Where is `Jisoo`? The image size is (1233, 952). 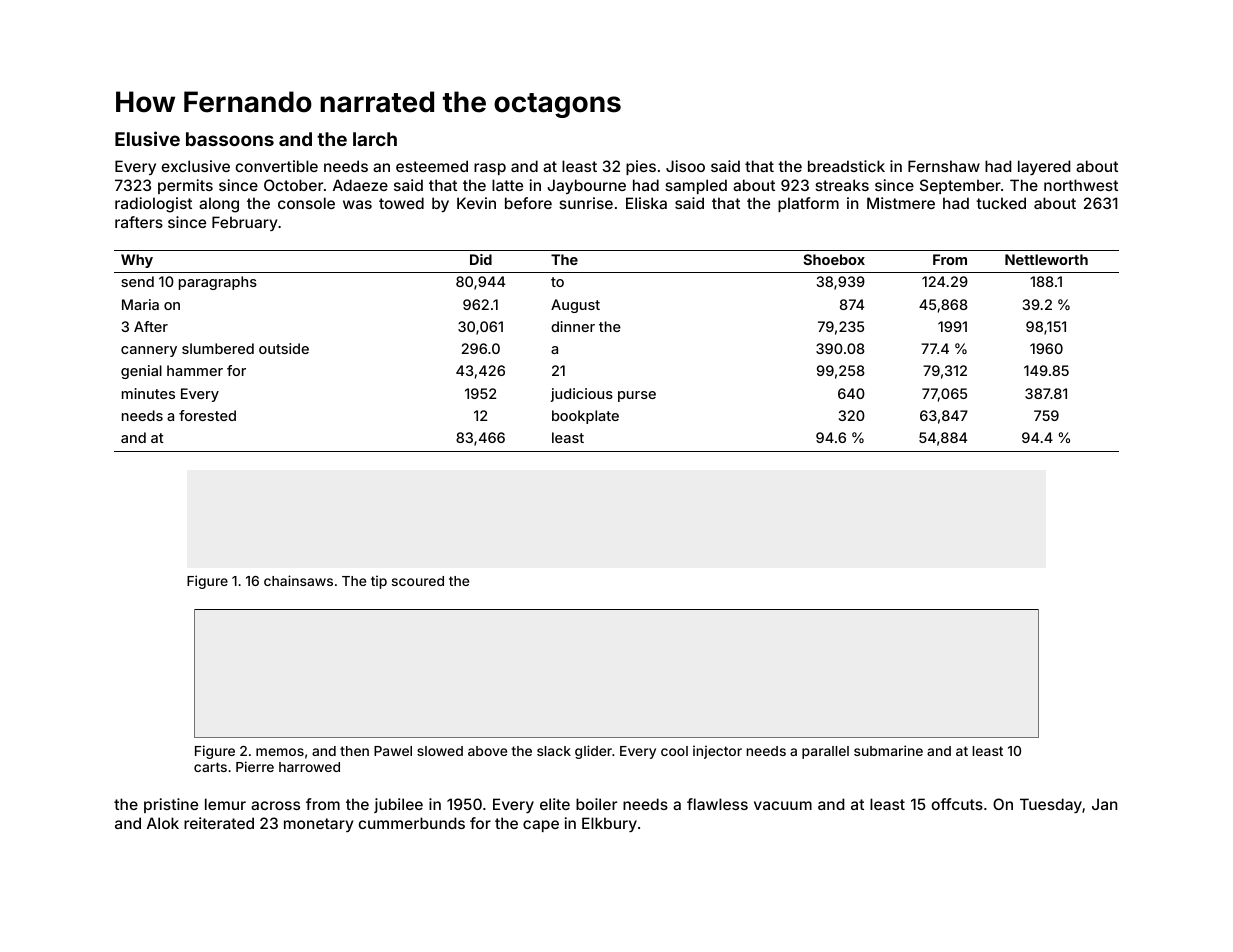 Jisoo is located at coordinates (685, 166).
